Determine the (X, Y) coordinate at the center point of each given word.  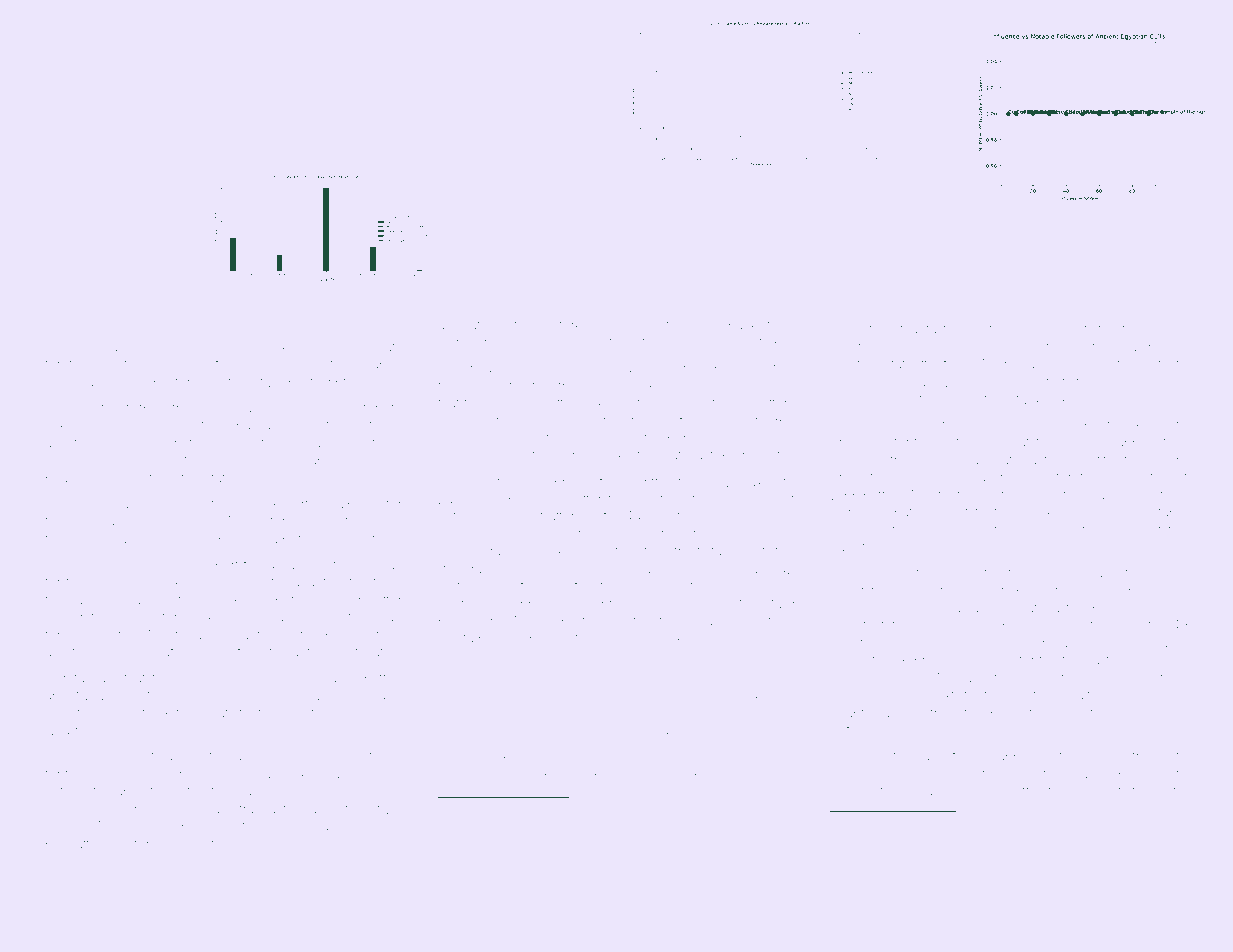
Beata (588, 776)
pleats (217, 713)
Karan (1170, 643)
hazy (220, 810)
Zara (451, 499)
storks (571, 325)
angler (682, 605)
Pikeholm (191, 582)
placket (1011, 714)
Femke (911, 347)
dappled (1134, 443)
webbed (108, 460)
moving (350, 349)
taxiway (512, 759)
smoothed (865, 837)
